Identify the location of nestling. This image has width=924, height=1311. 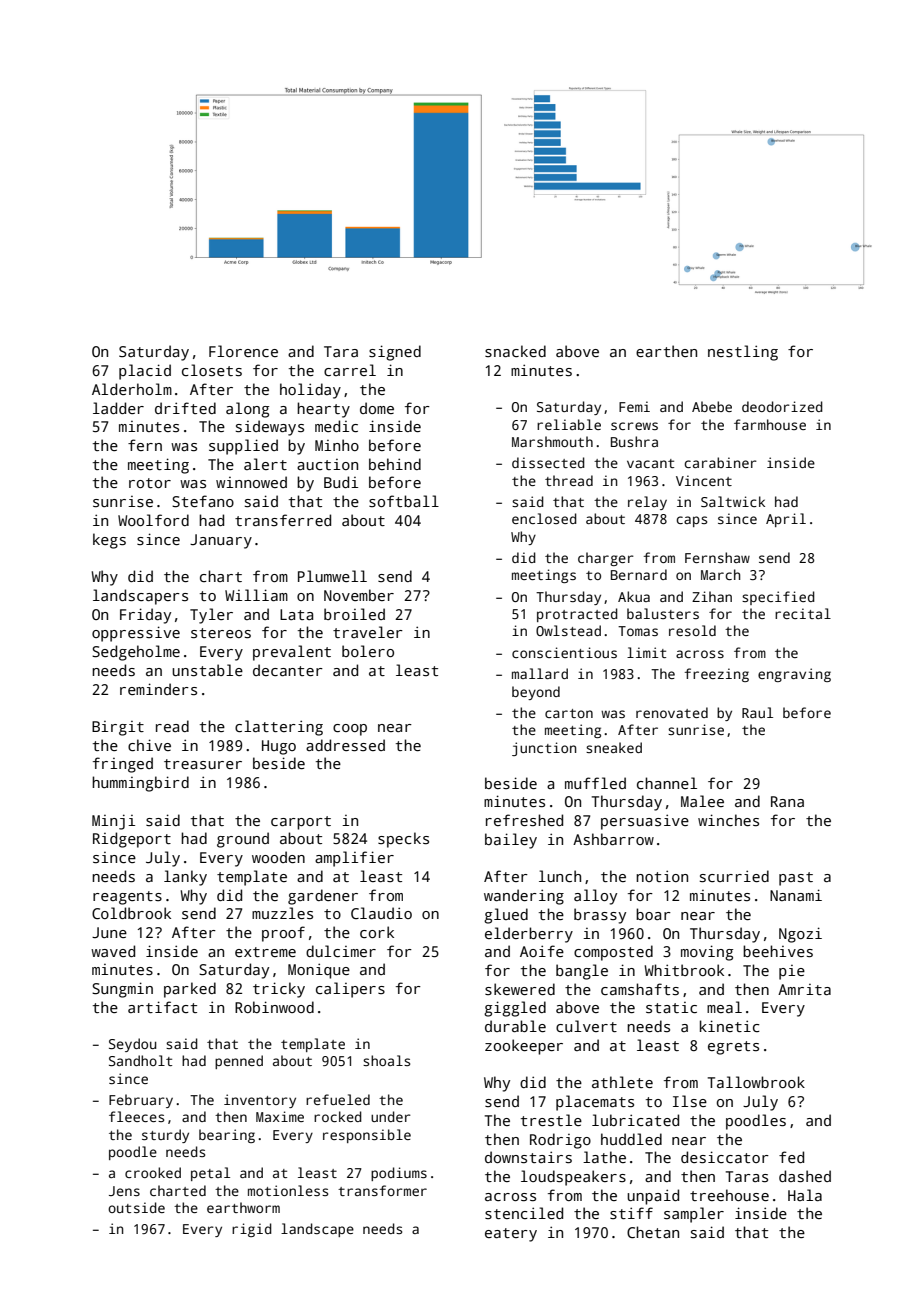
(743, 353).
